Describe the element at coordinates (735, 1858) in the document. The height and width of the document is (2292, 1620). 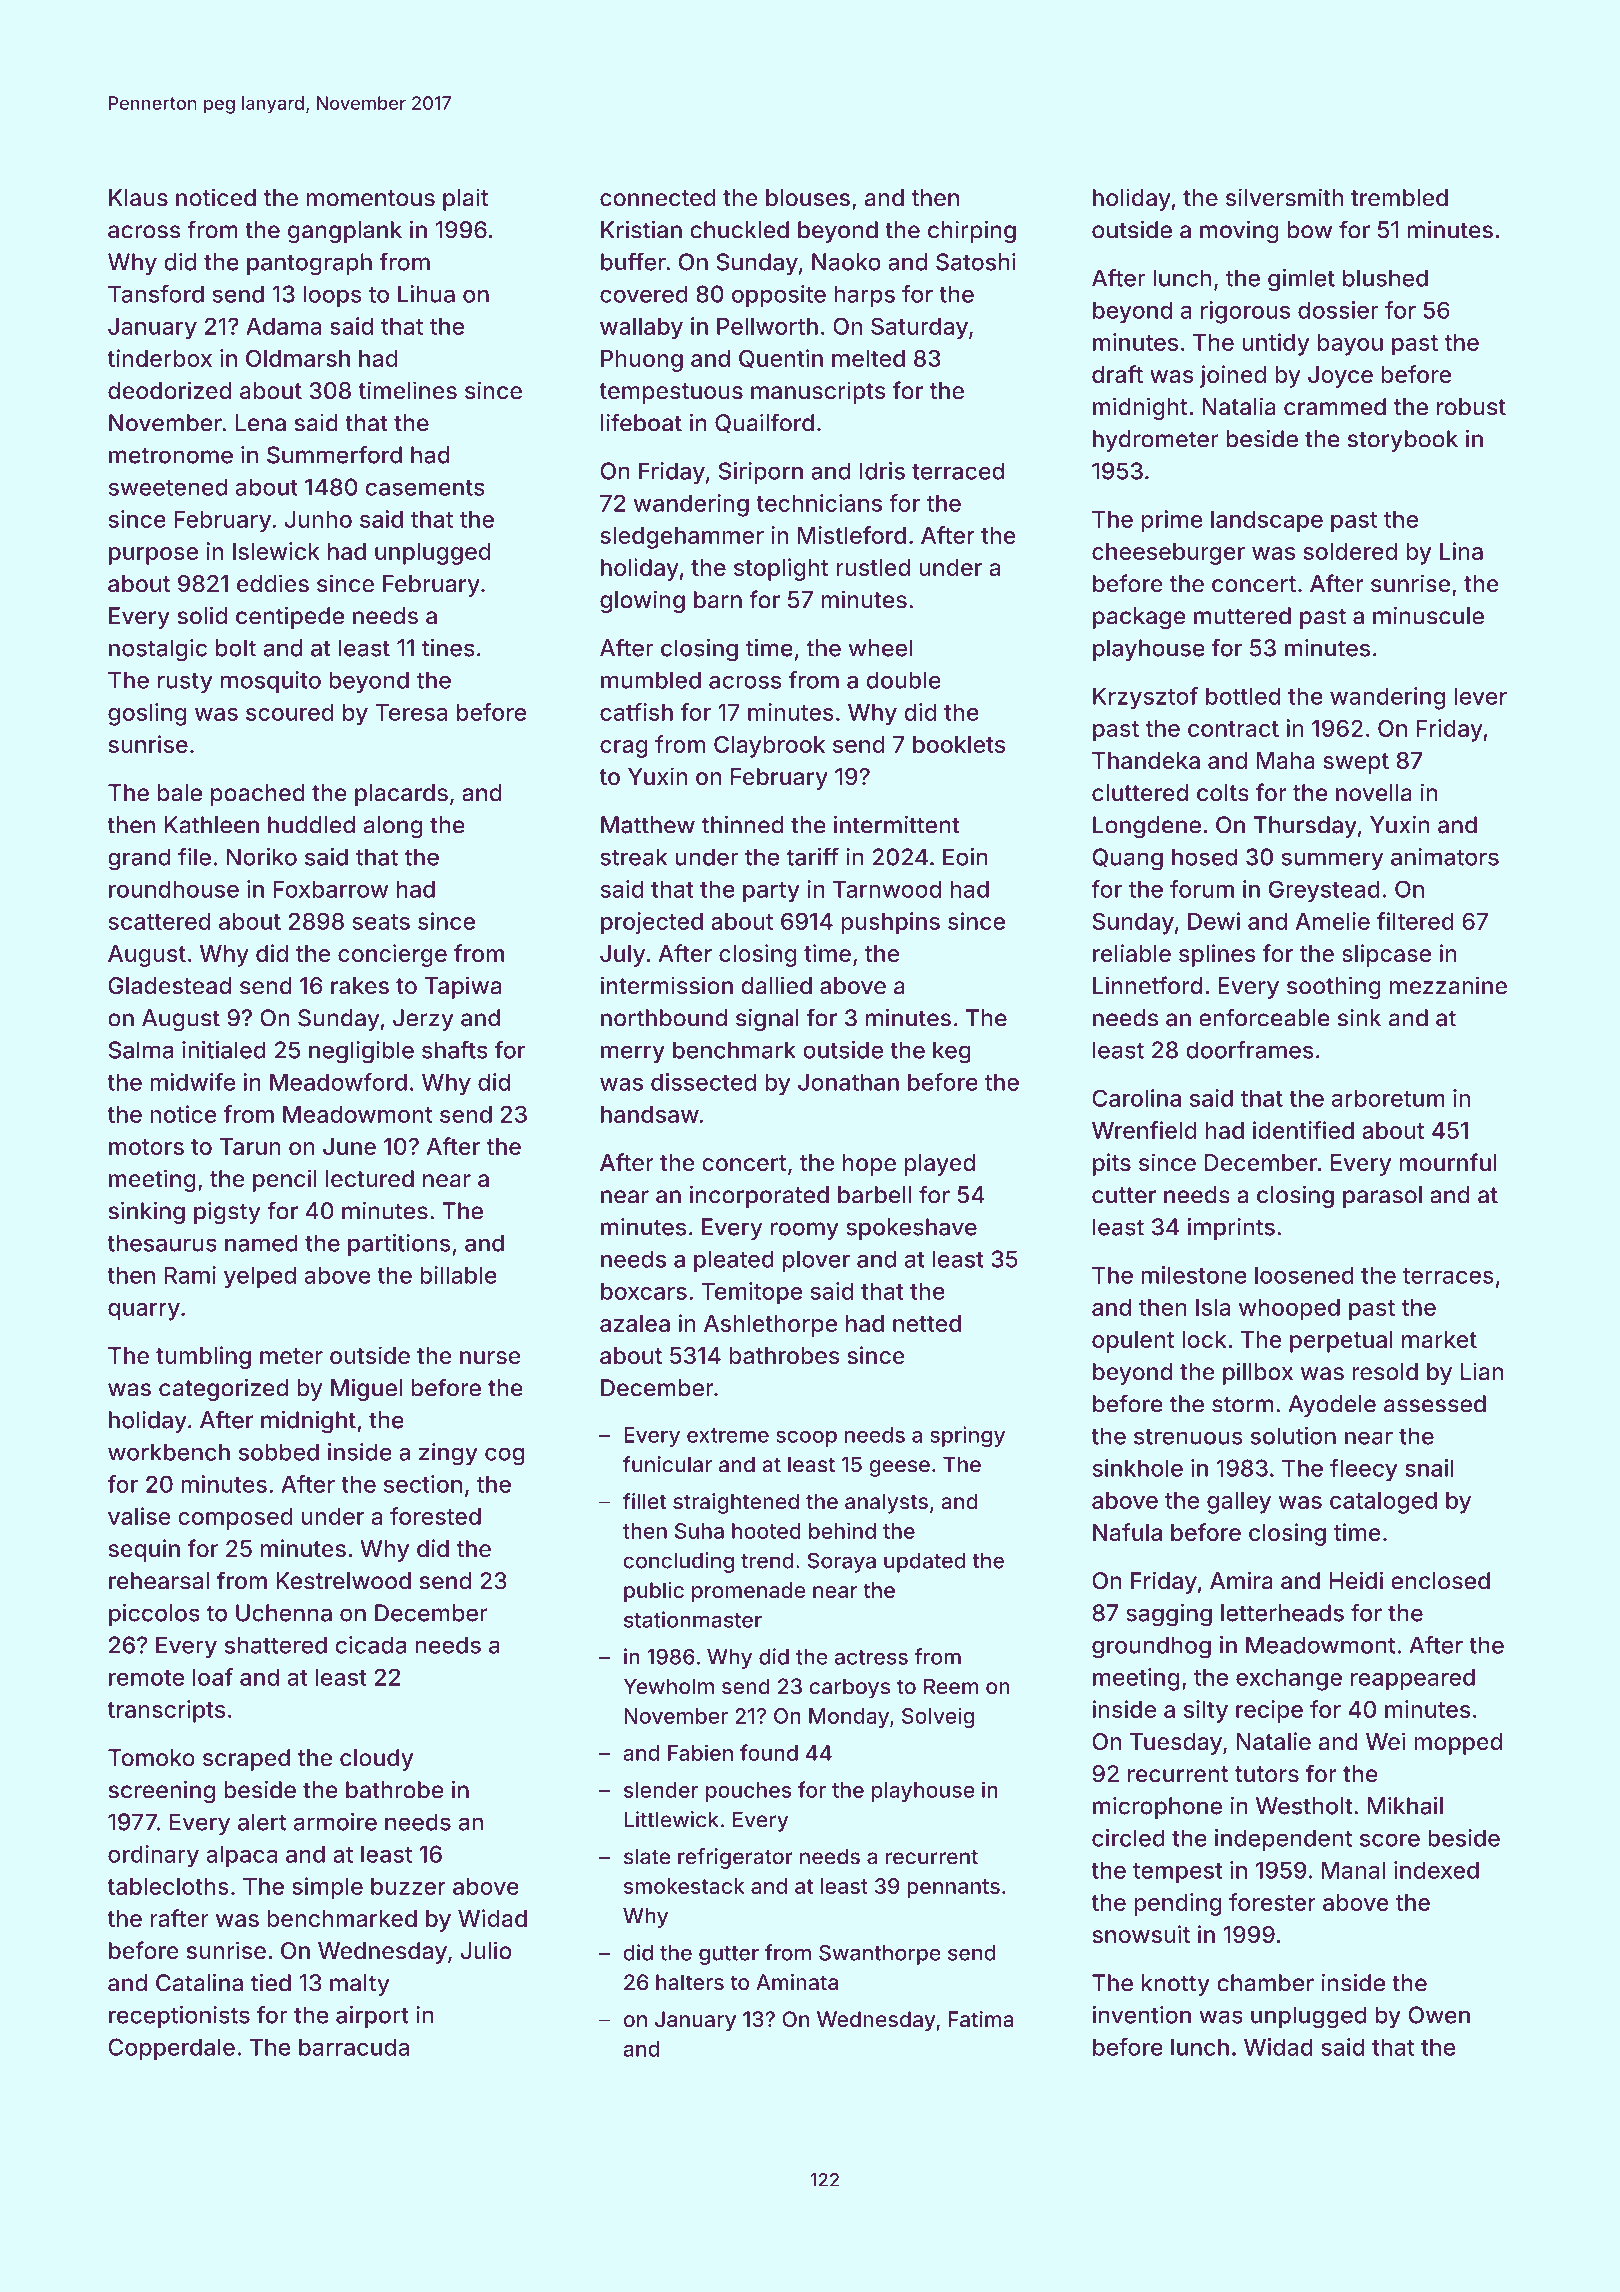
I see `refrigerator` at that location.
